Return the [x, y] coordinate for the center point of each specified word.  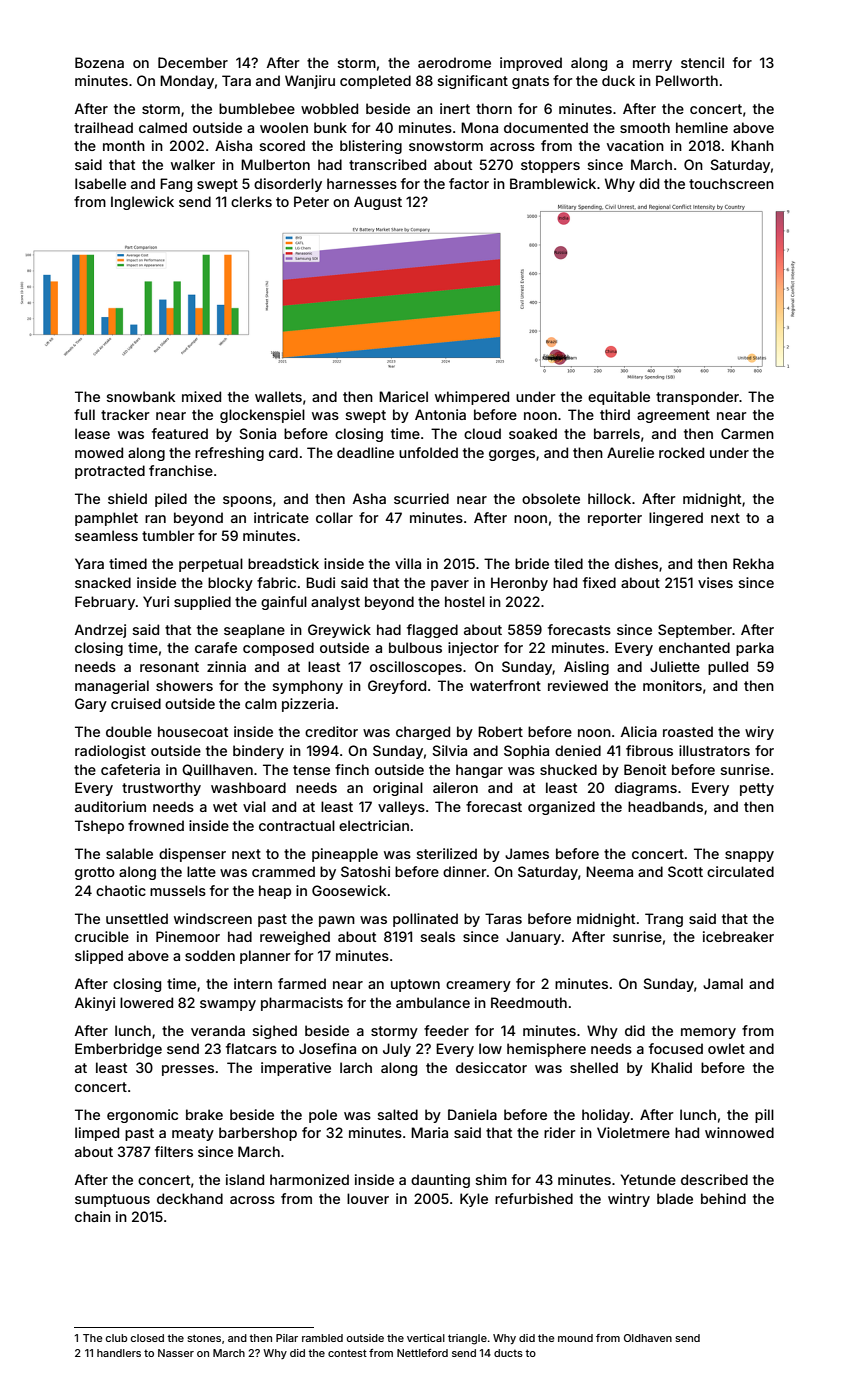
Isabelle [100, 183]
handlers [119, 1353]
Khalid [671, 1067]
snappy [749, 856]
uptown [415, 985]
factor [469, 183]
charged [423, 733]
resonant [169, 667]
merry [652, 65]
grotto [95, 873]
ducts [508, 1353]
